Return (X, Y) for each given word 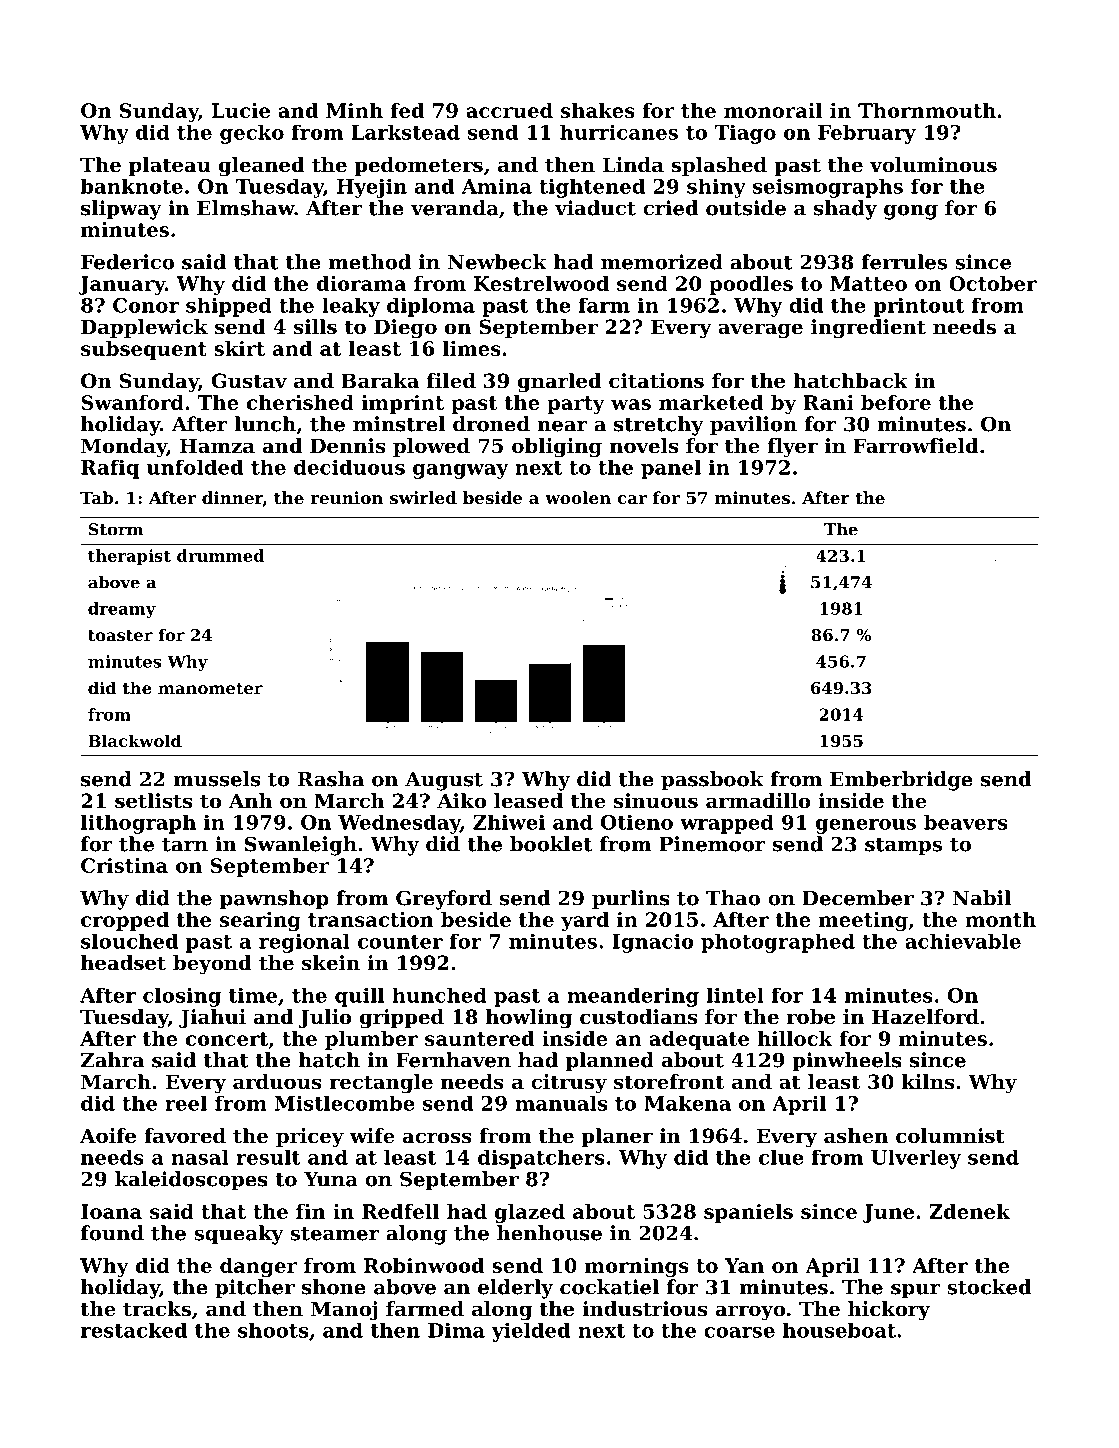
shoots (273, 1330)
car (632, 499)
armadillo (758, 801)
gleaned (262, 167)
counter (400, 942)
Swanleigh (301, 846)
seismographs (828, 188)
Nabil (982, 898)
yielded (531, 1332)
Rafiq (110, 469)
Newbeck (497, 262)
